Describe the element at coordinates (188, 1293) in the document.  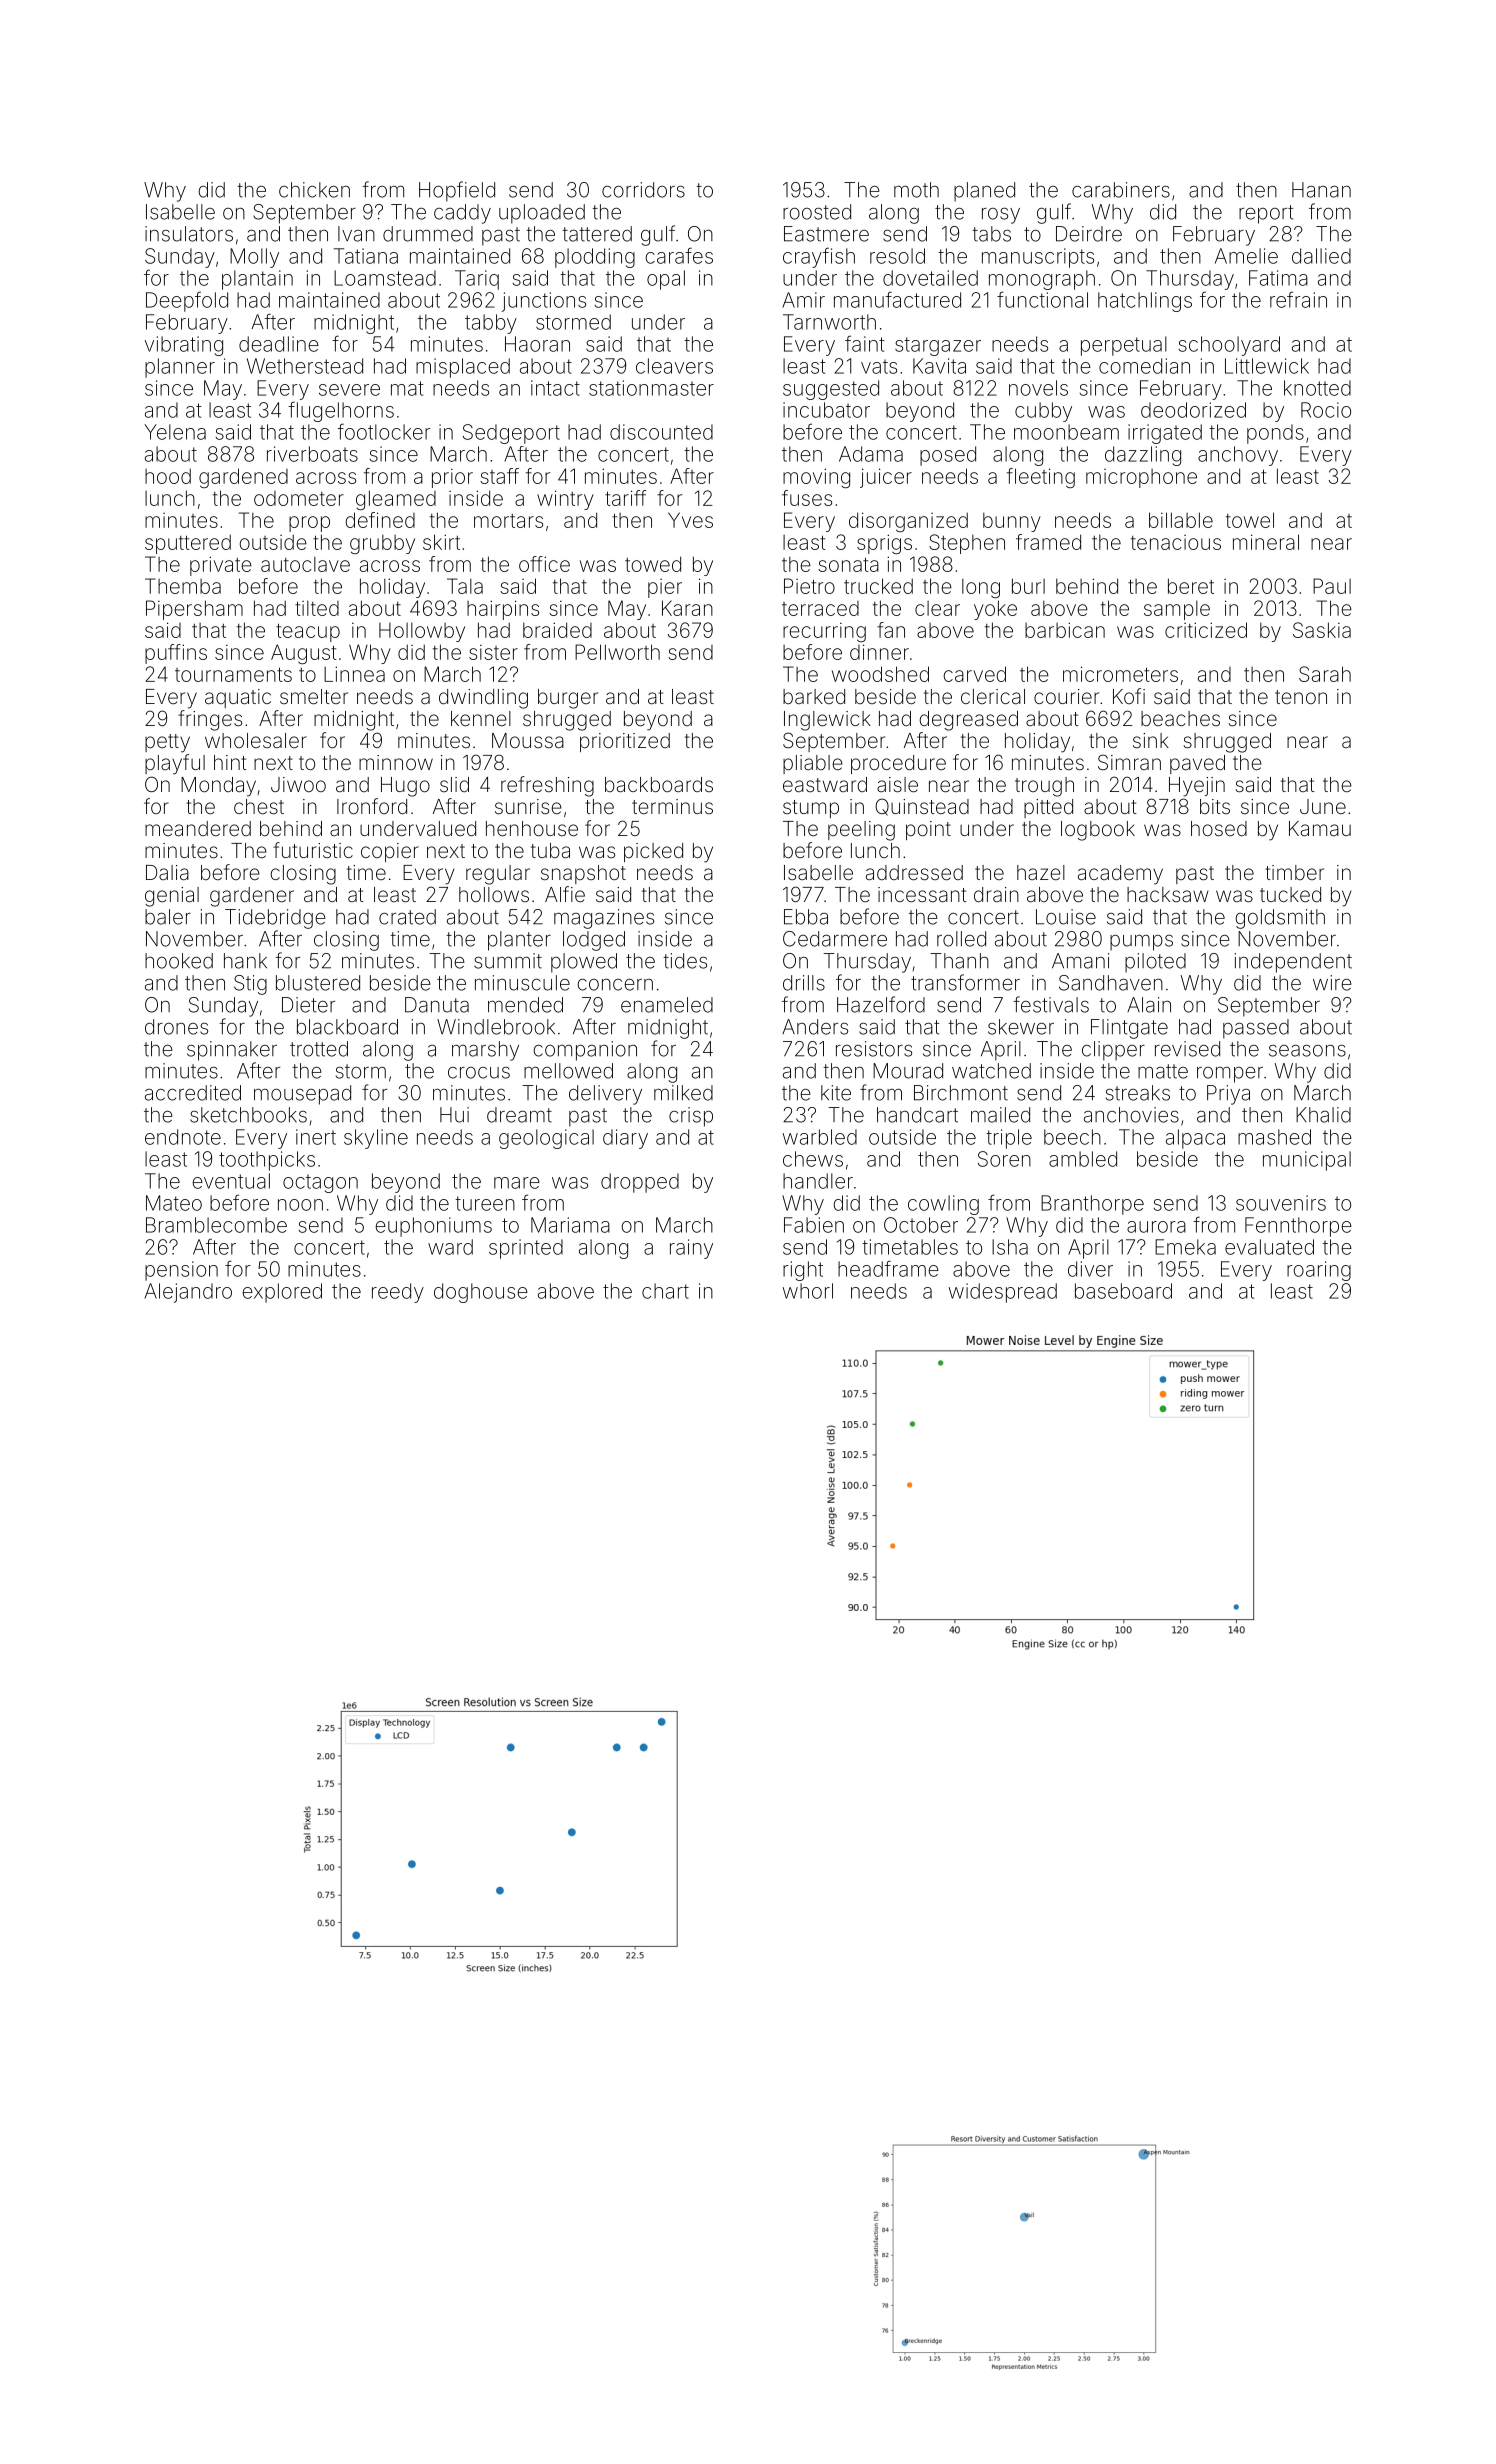
I see `Alejandro` at that location.
